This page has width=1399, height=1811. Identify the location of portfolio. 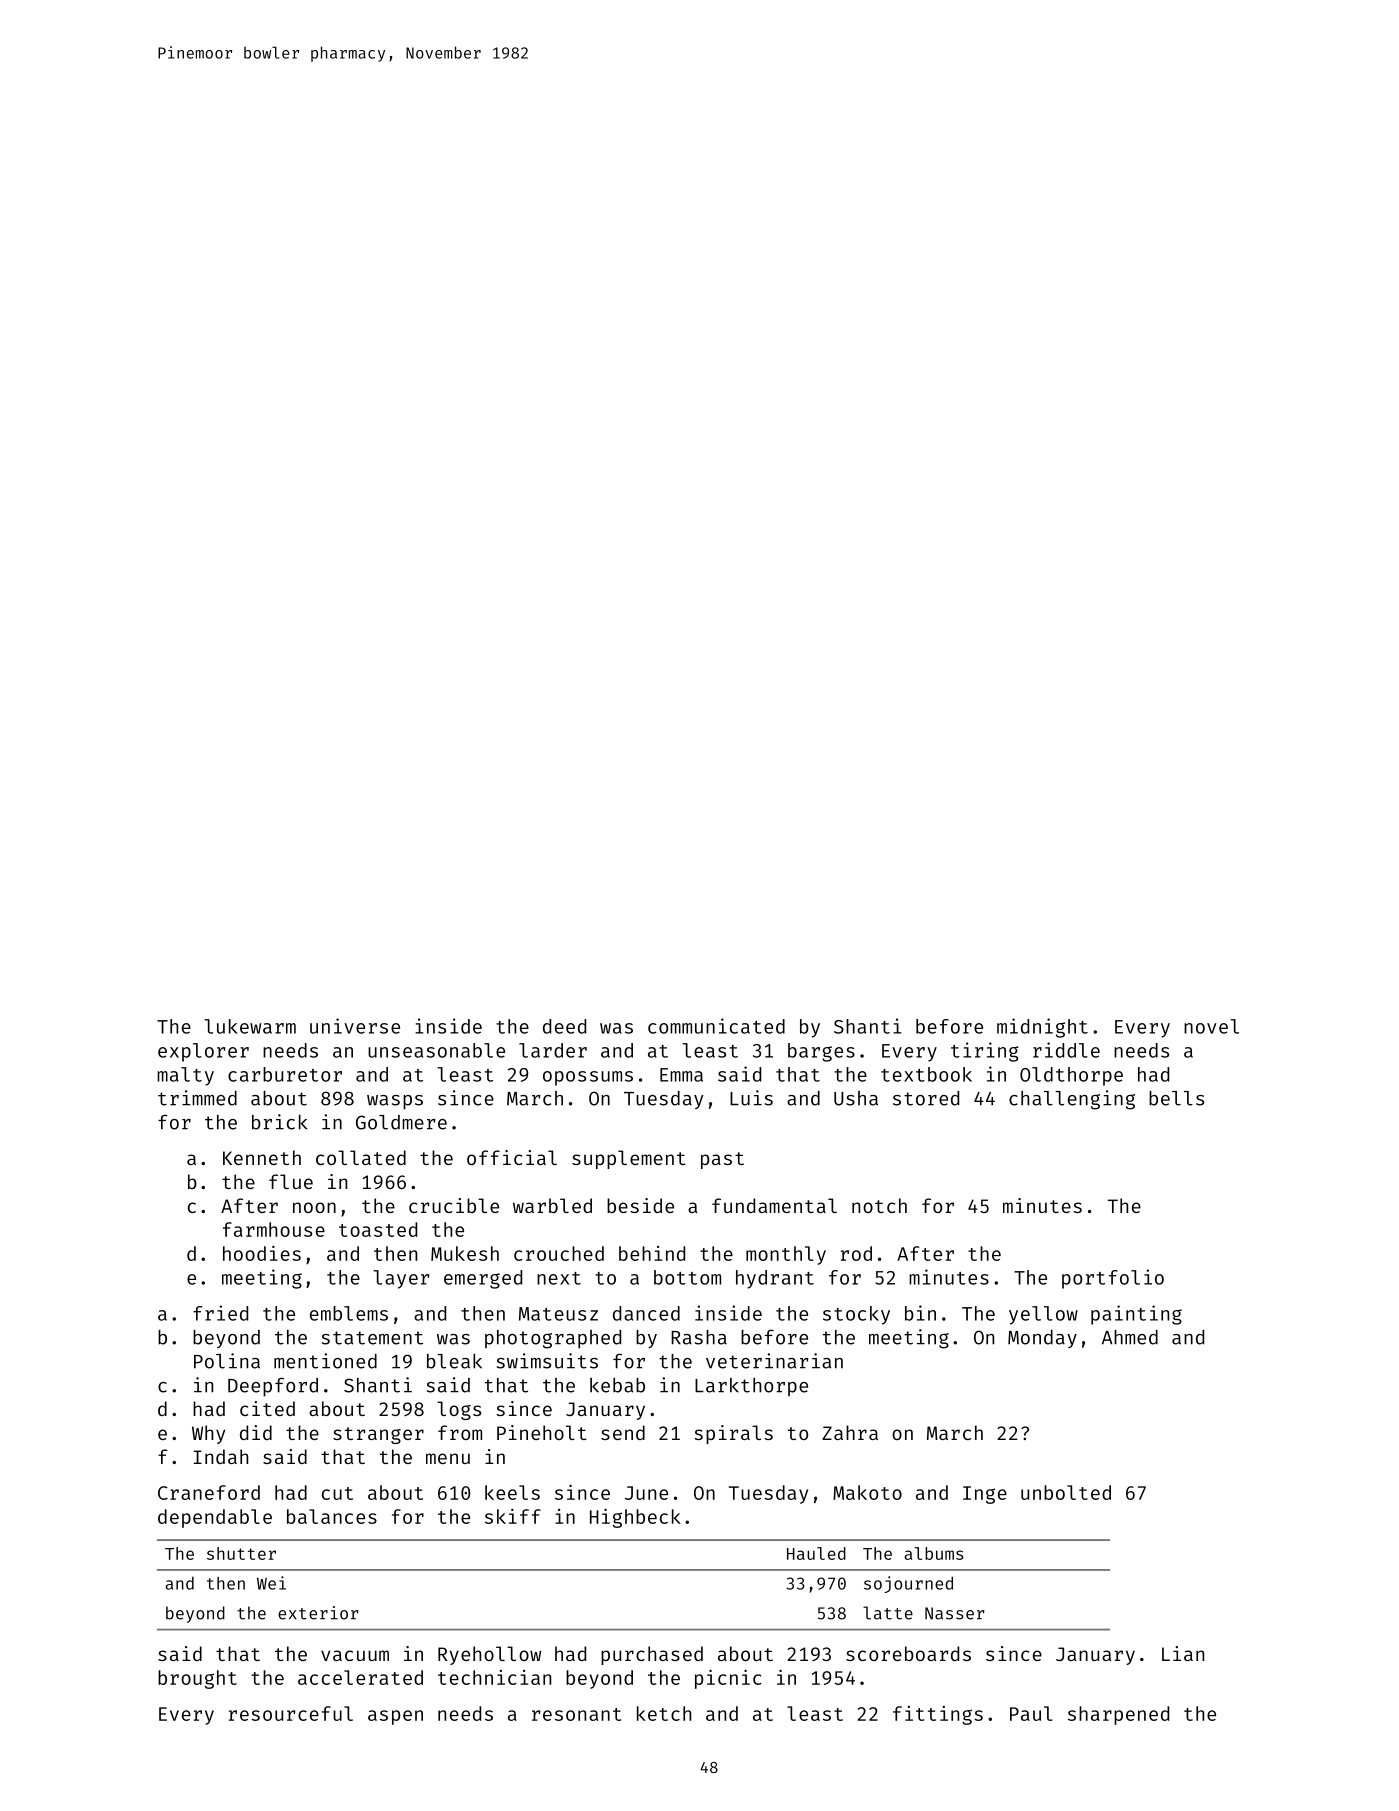
(1113, 1279).
